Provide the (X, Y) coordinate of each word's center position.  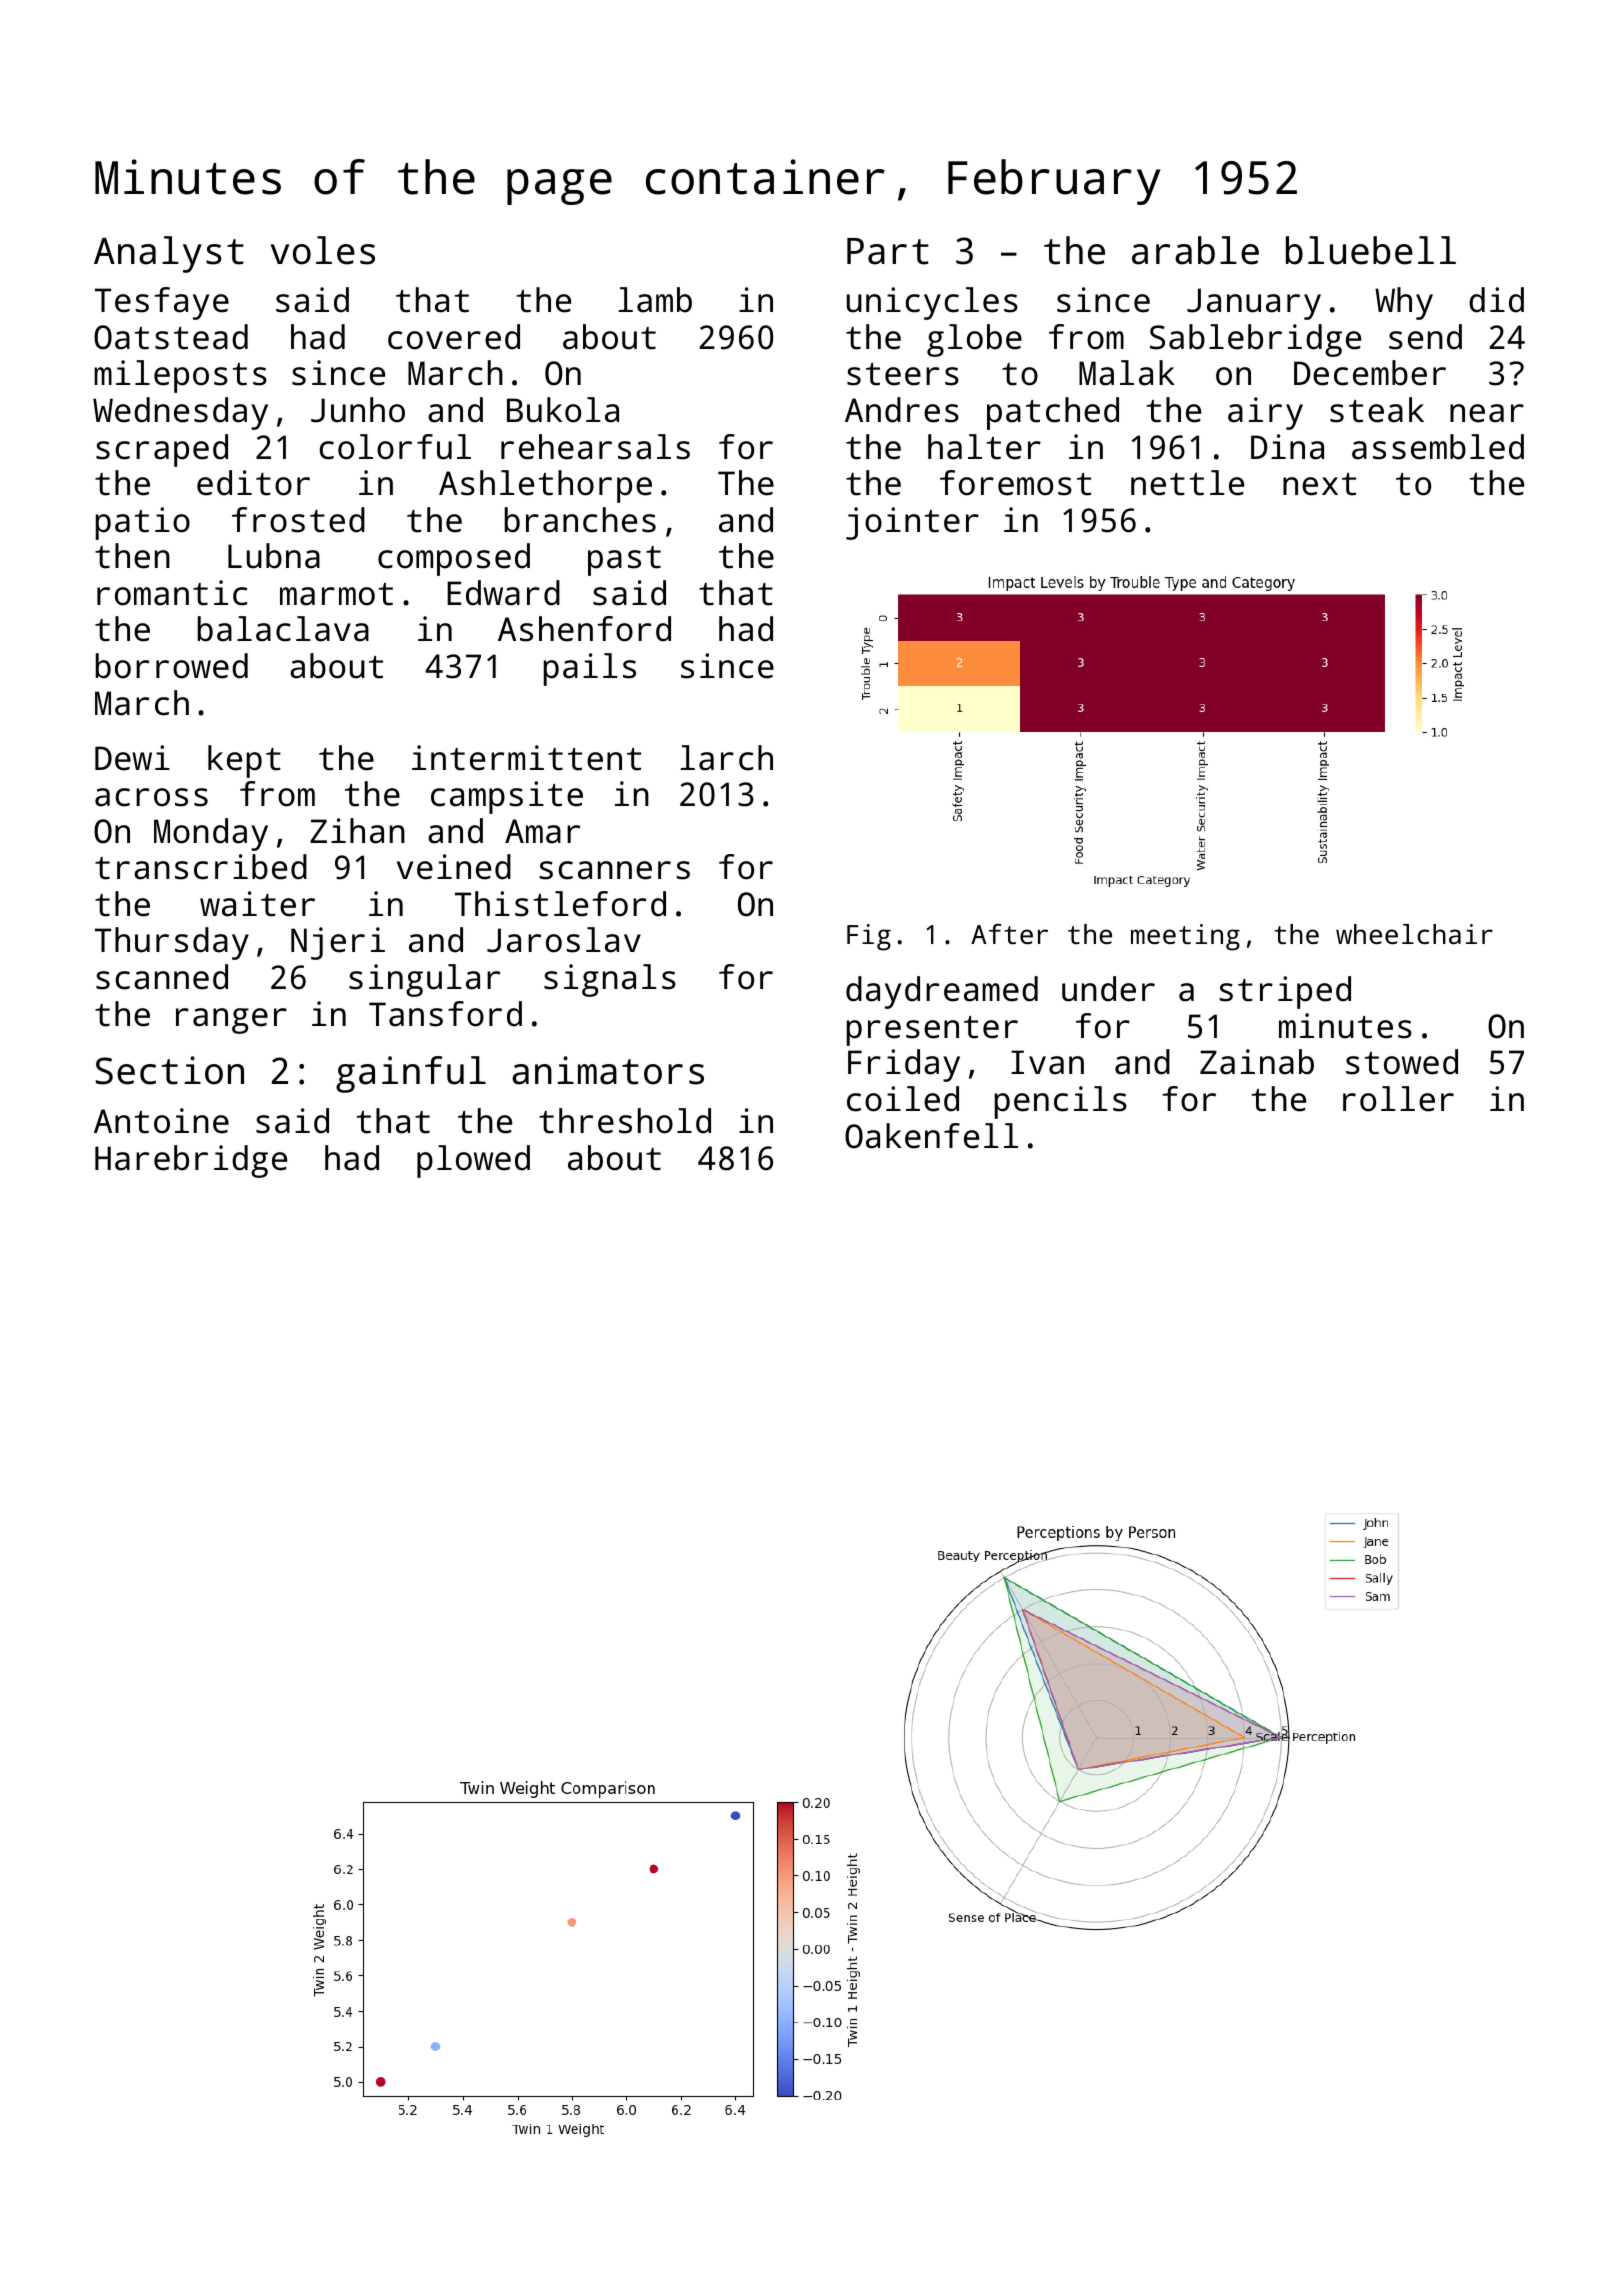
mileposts (180, 376)
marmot (336, 594)
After (1009, 934)
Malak (1127, 373)
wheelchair (1414, 934)
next (1319, 484)
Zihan (357, 831)
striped (1285, 992)
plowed (473, 1161)
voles (322, 250)
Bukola (563, 410)
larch (726, 758)
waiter (257, 904)
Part (888, 251)
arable (1195, 250)
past (624, 561)
